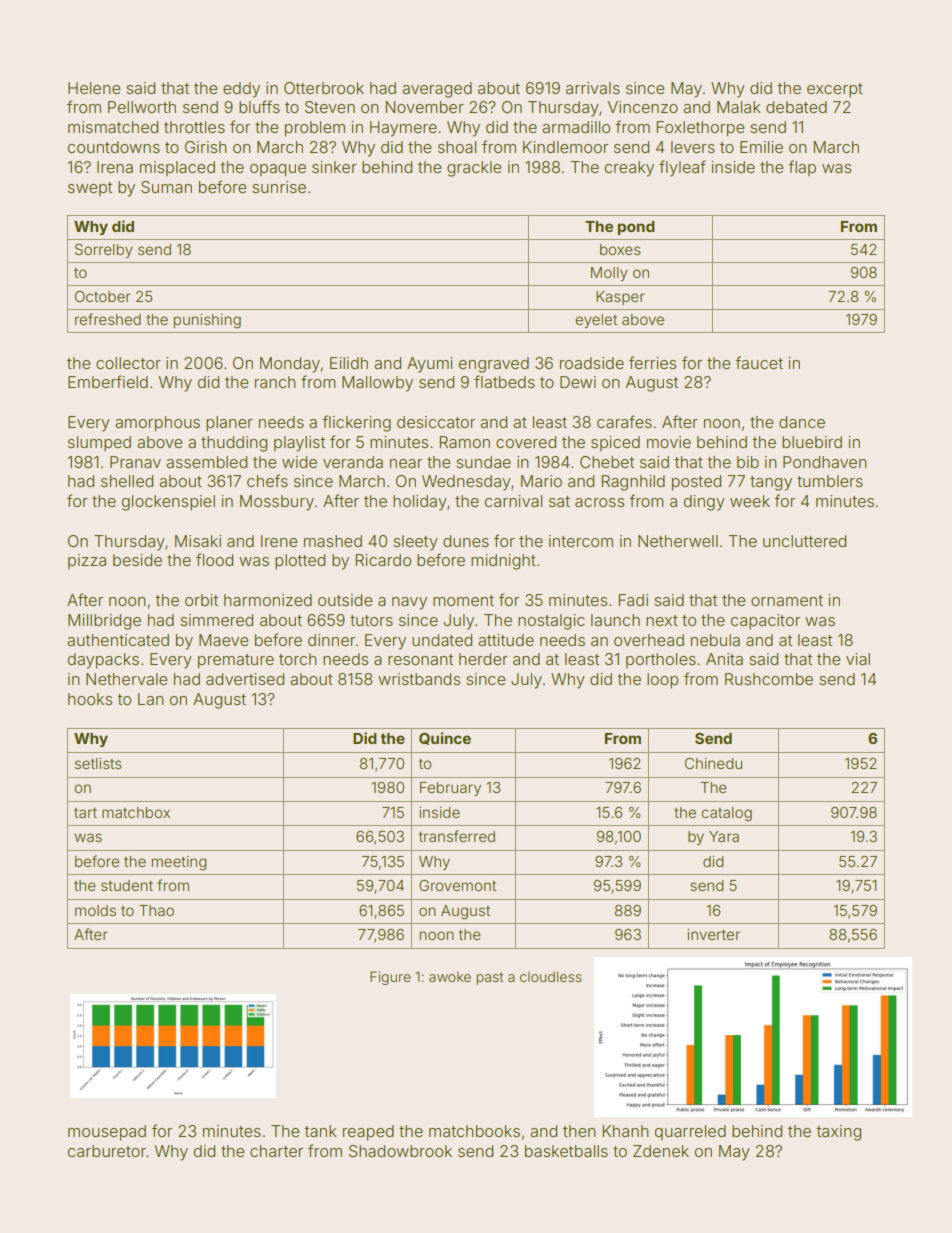 The width and height of the image is (952, 1233). I want to click on vial, so click(858, 659).
